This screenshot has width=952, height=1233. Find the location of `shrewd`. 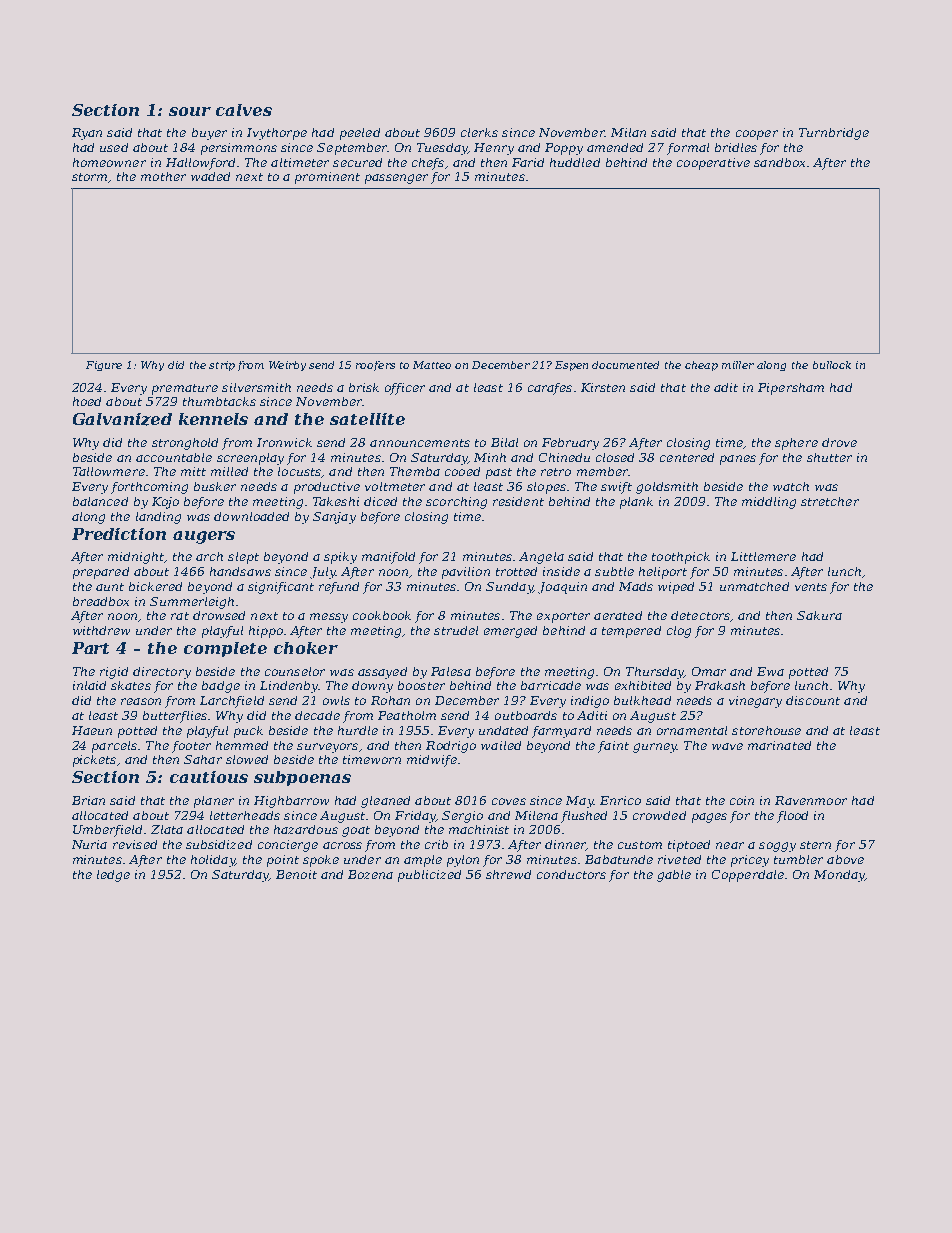

shrewd is located at coordinates (508, 874).
